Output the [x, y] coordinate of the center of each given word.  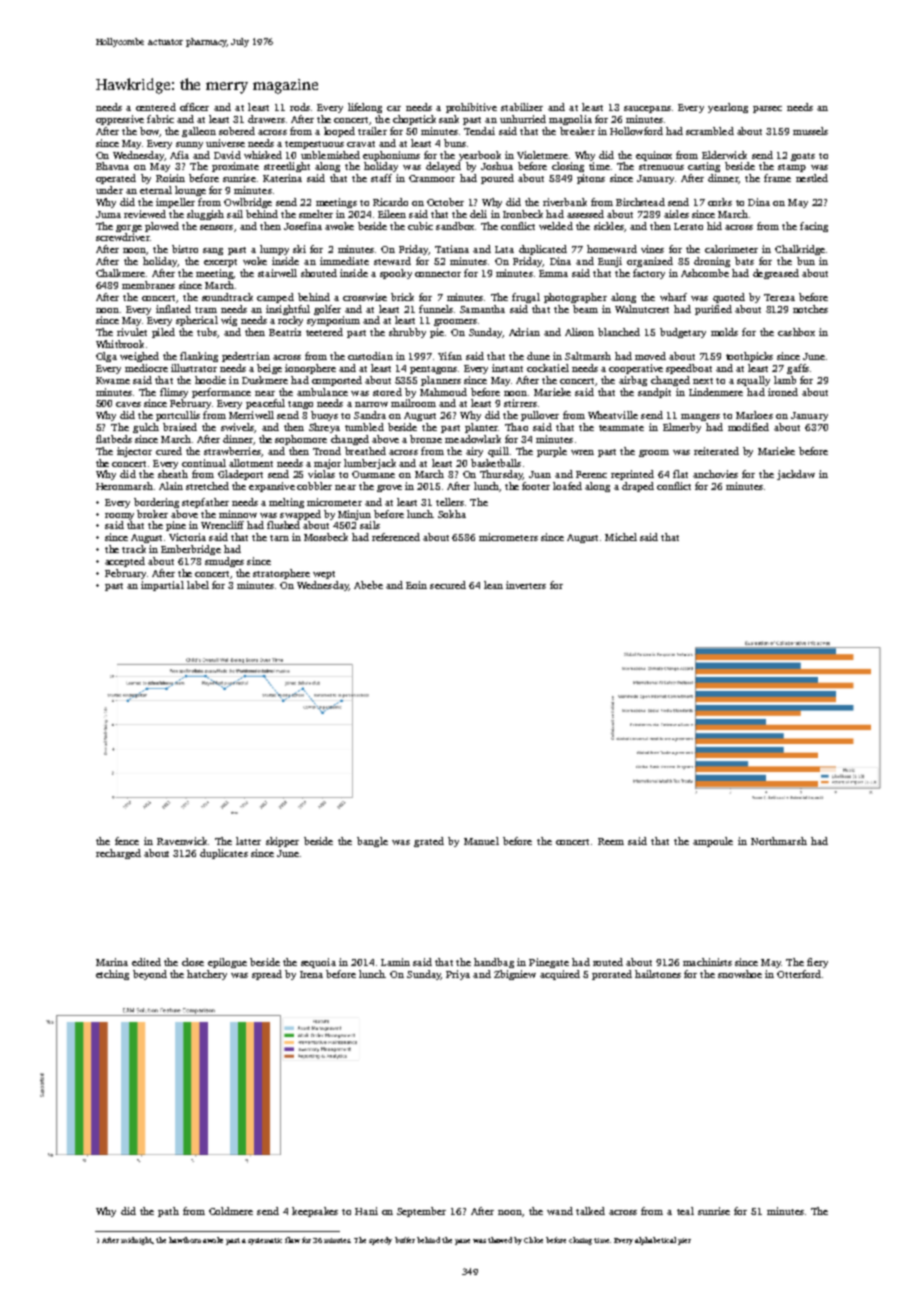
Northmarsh [779, 841]
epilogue [227, 963]
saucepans [647, 109]
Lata [504, 249]
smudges [224, 562]
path [168, 1212]
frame [777, 178]
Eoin [416, 585]
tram [206, 310]
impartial [162, 586]
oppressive [120, 120]
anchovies [715, 474]
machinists [707, 962]
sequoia [318, 963]
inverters [526, 585]
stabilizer [522, 107]
